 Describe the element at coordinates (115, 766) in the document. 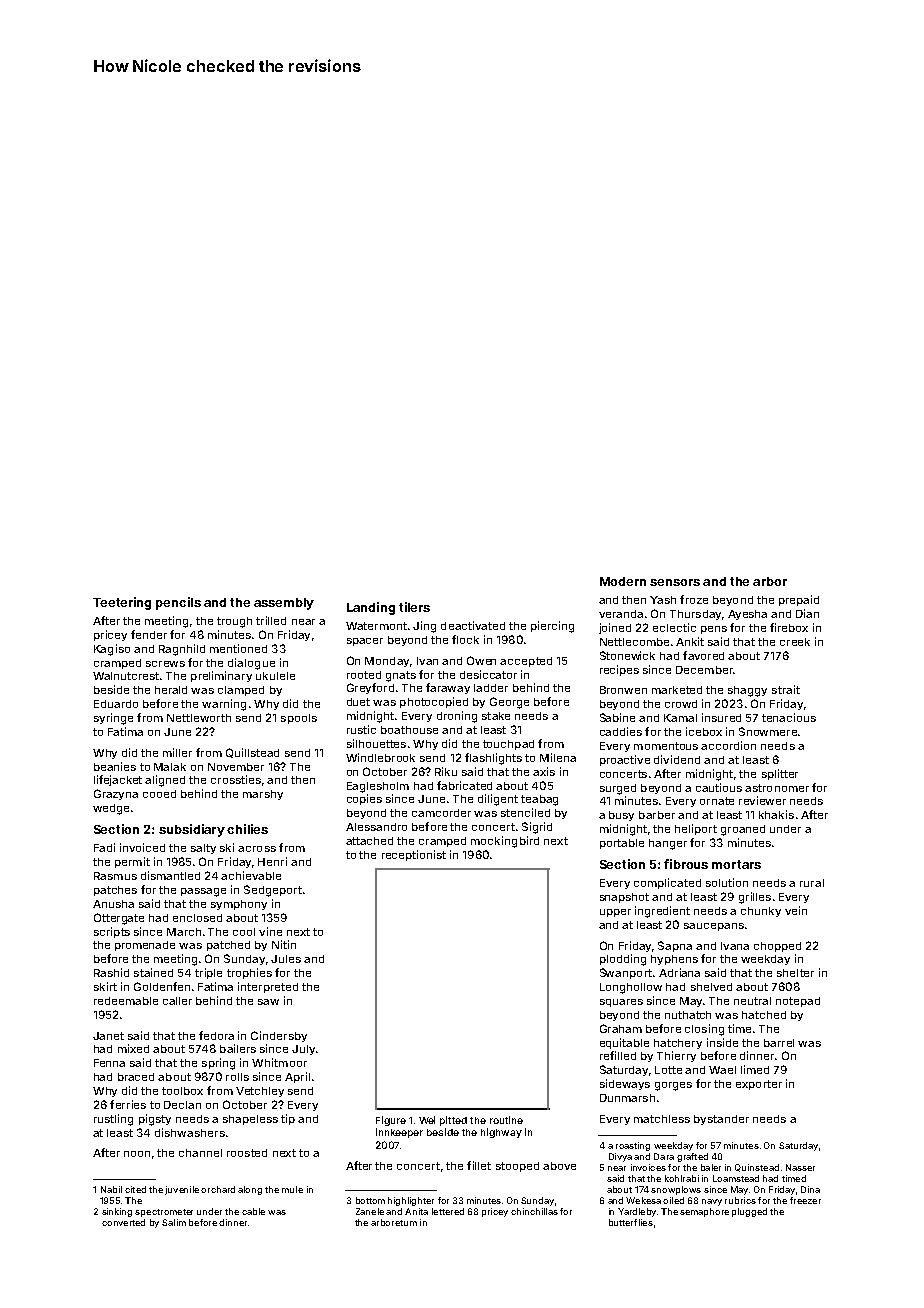

I see `beanies` at that location.
